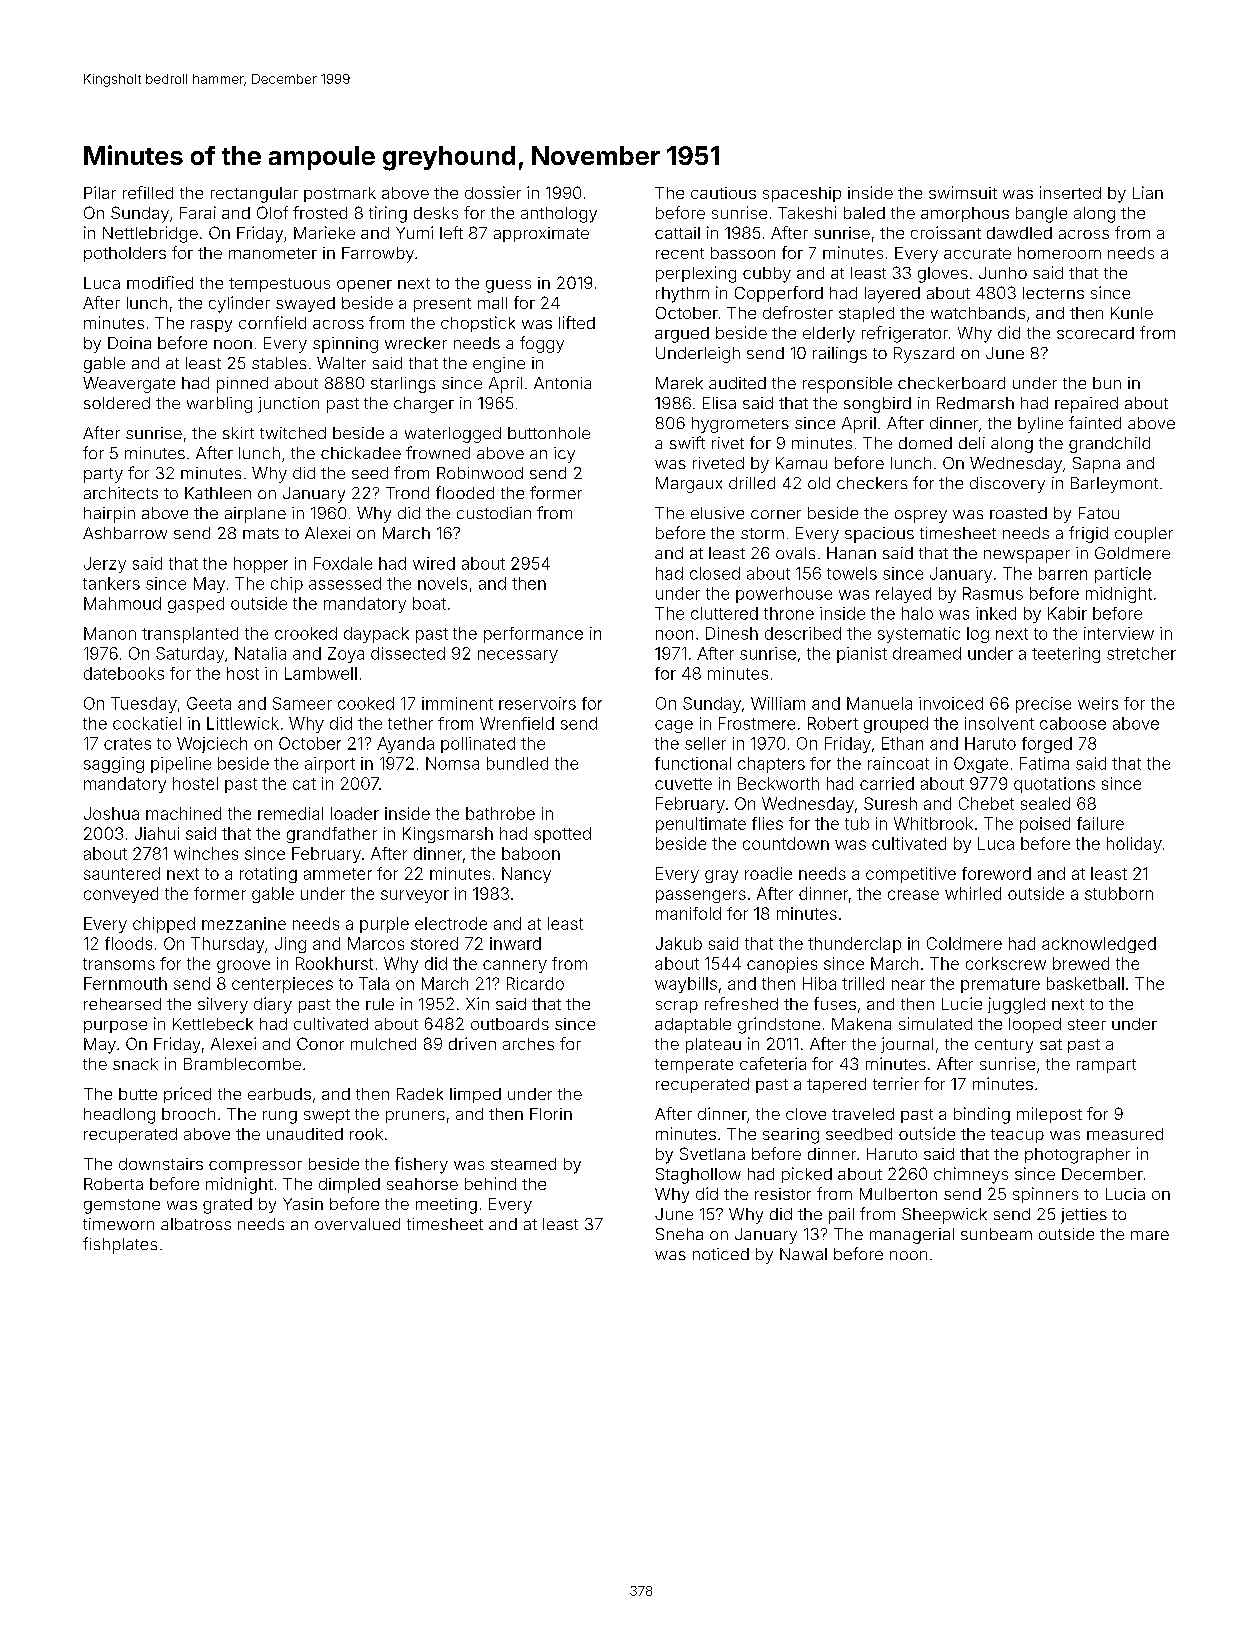 The width and height of the screenshot is (1259, 1629). Describe the element at coordinates (493, 192) in the screenshot. I see `dossier` at that location.
